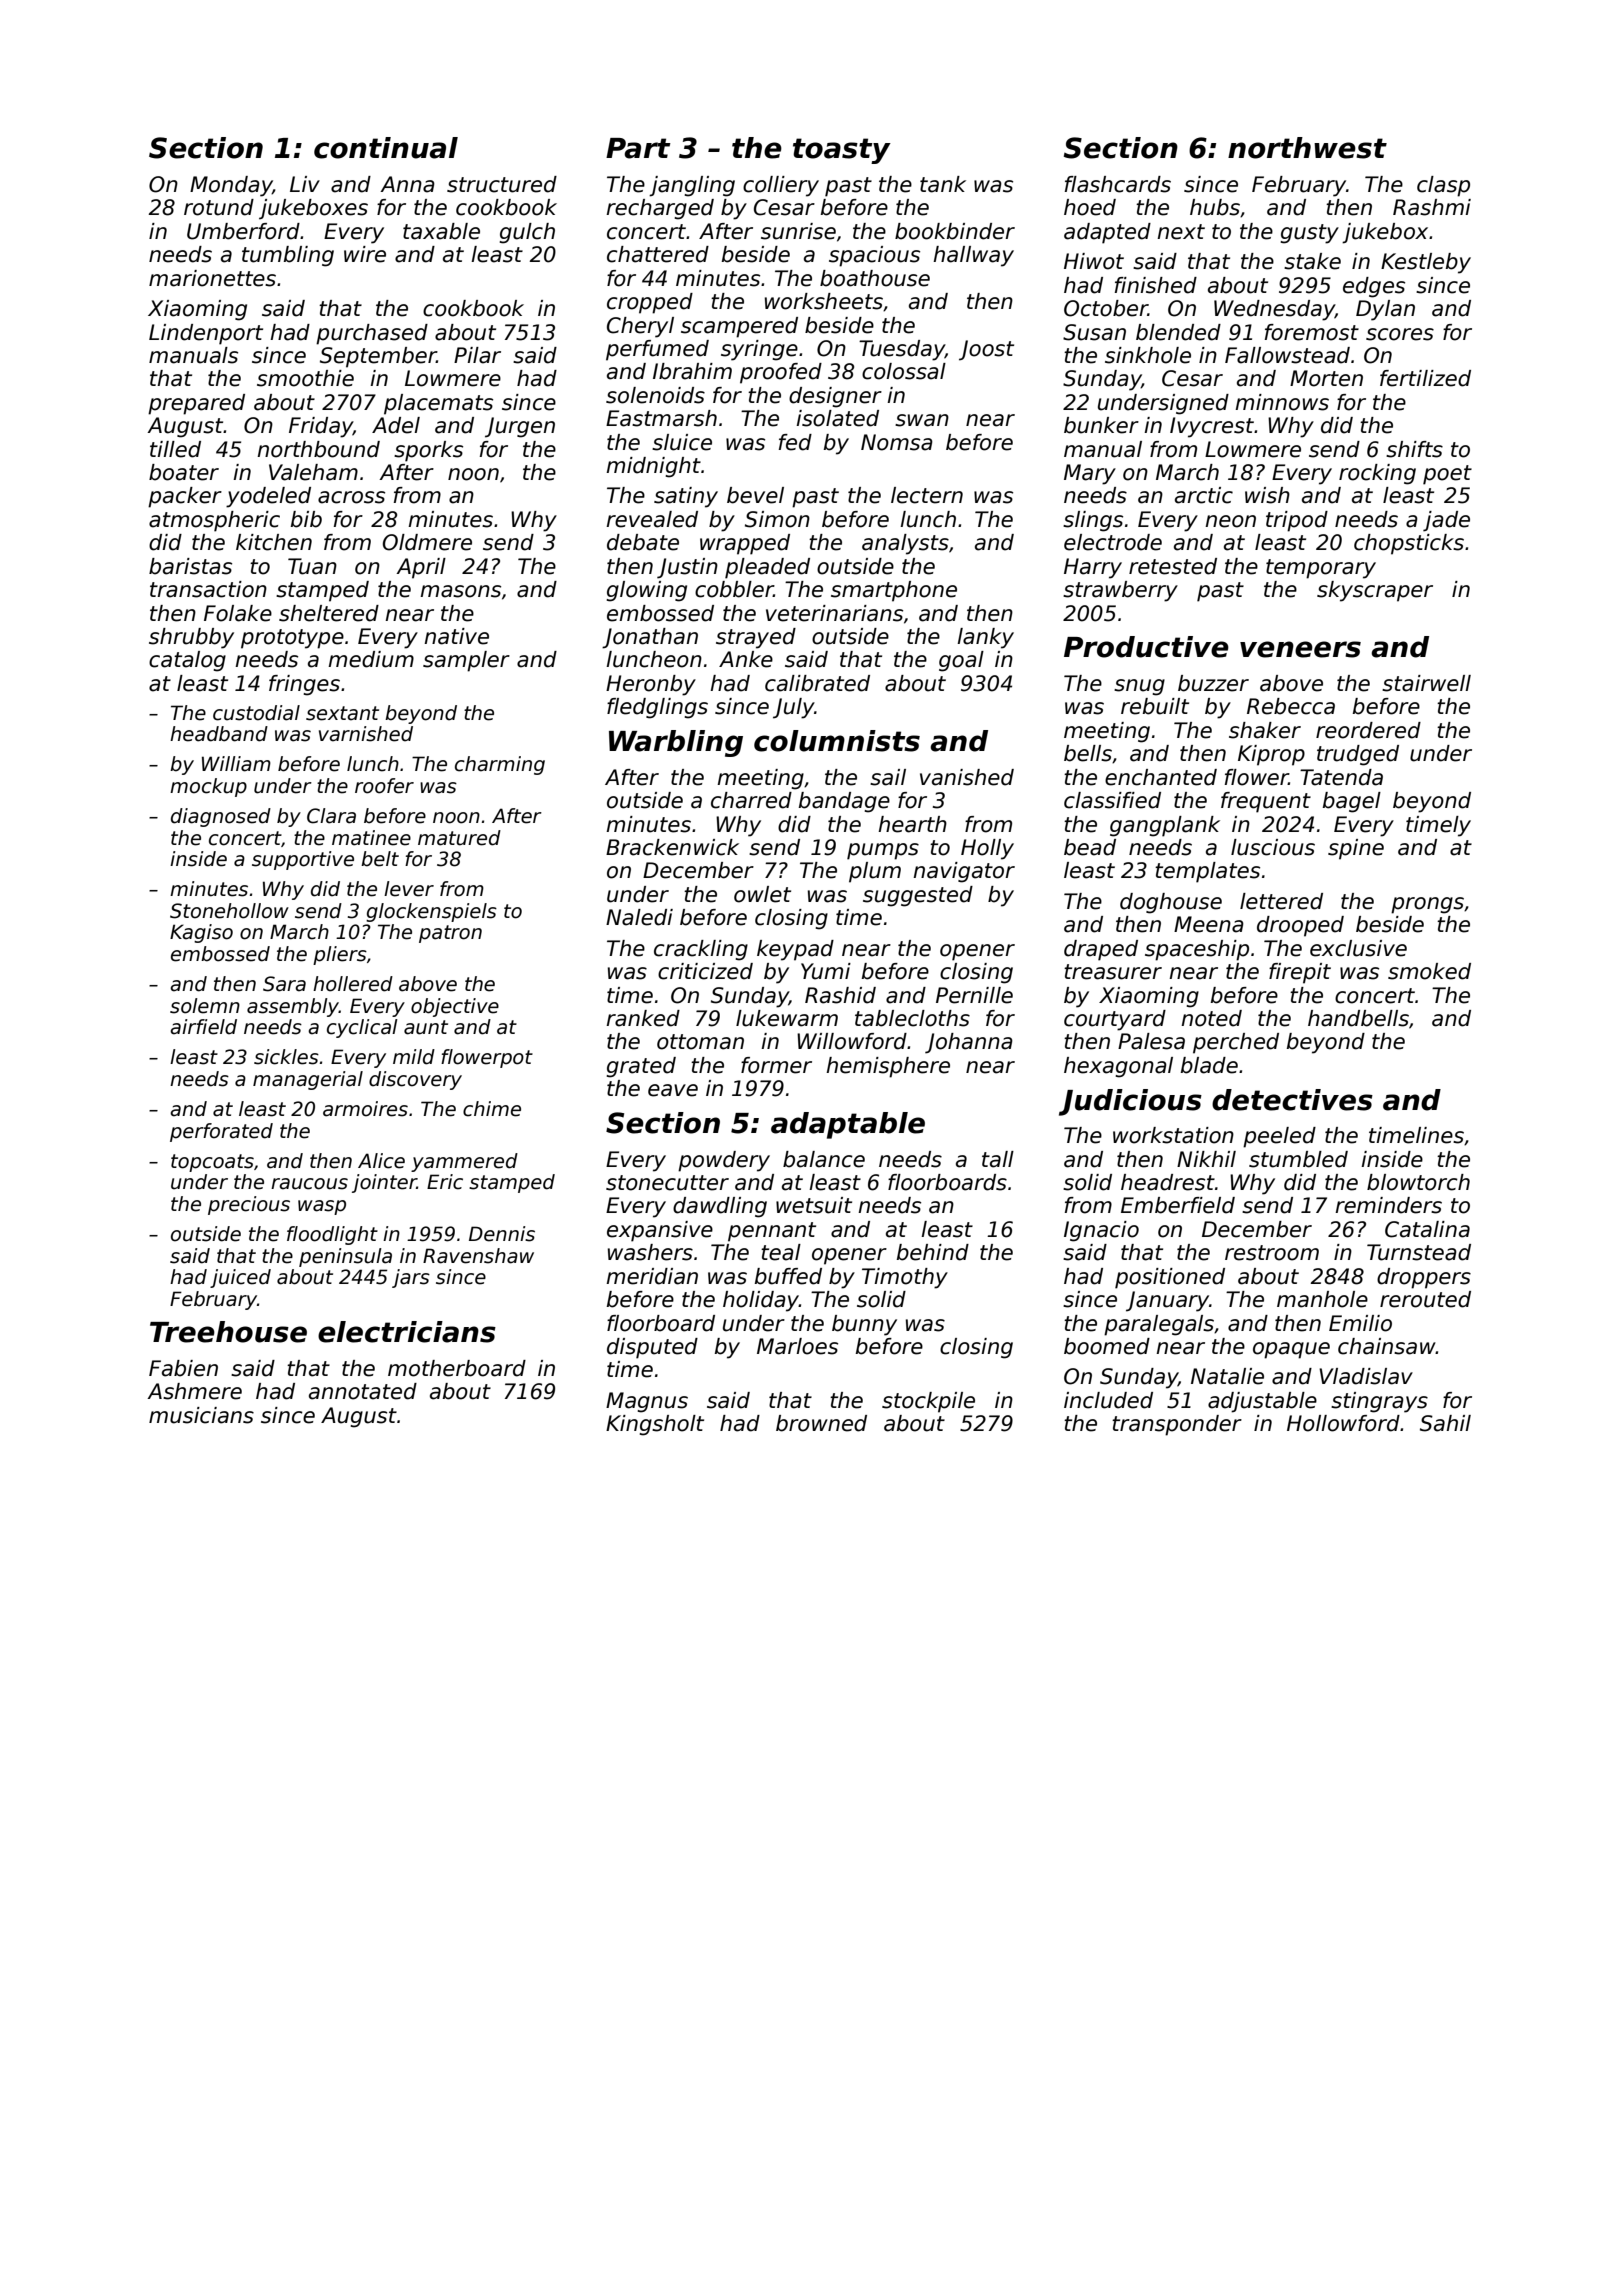 This screenshot has height=2292, width=1620. Describe the element at coordinates (221, 817) in the screenshot. I see `diagnosed` at that location.
